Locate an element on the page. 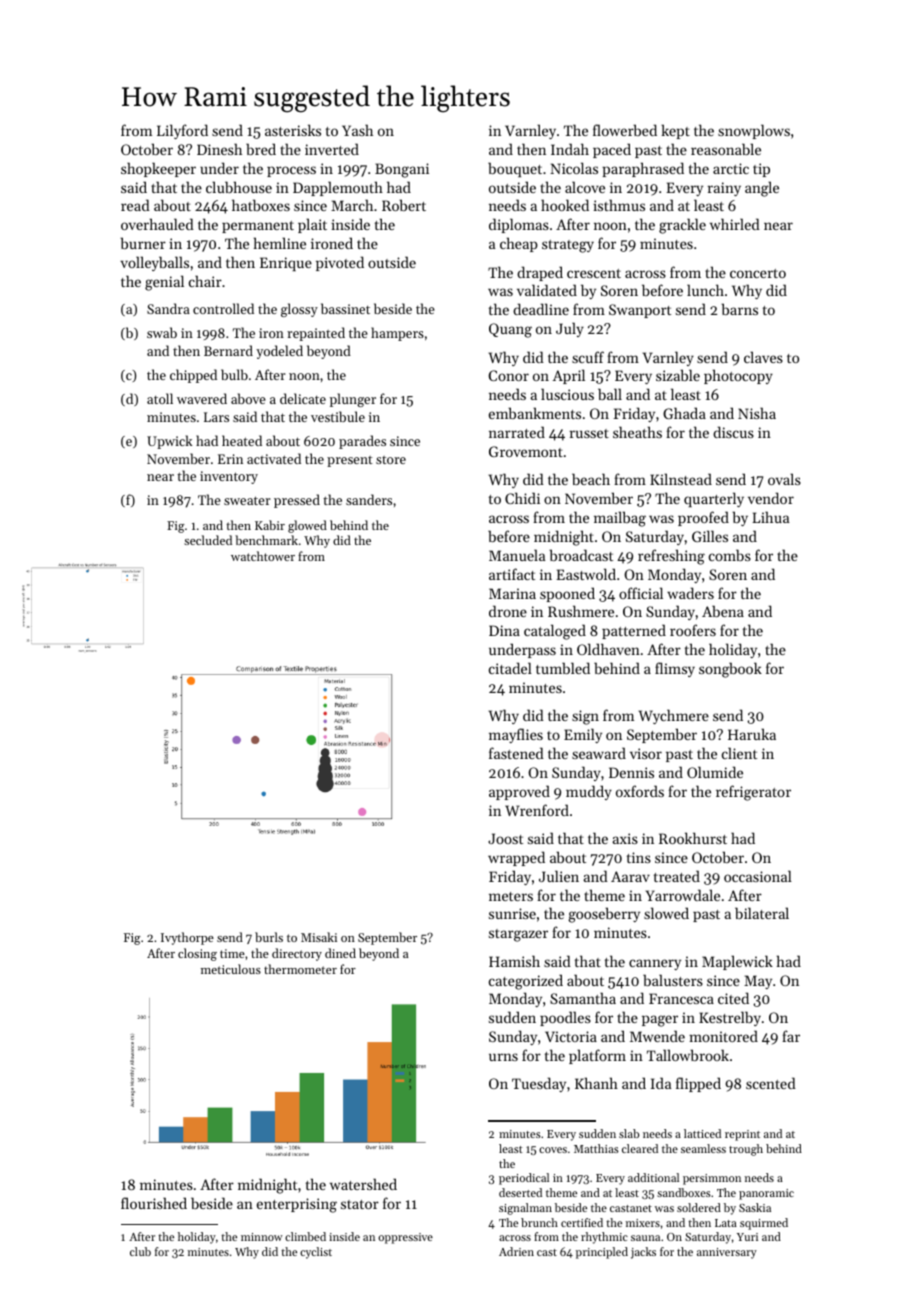  asterisks is located at coordinates (293, 130).
